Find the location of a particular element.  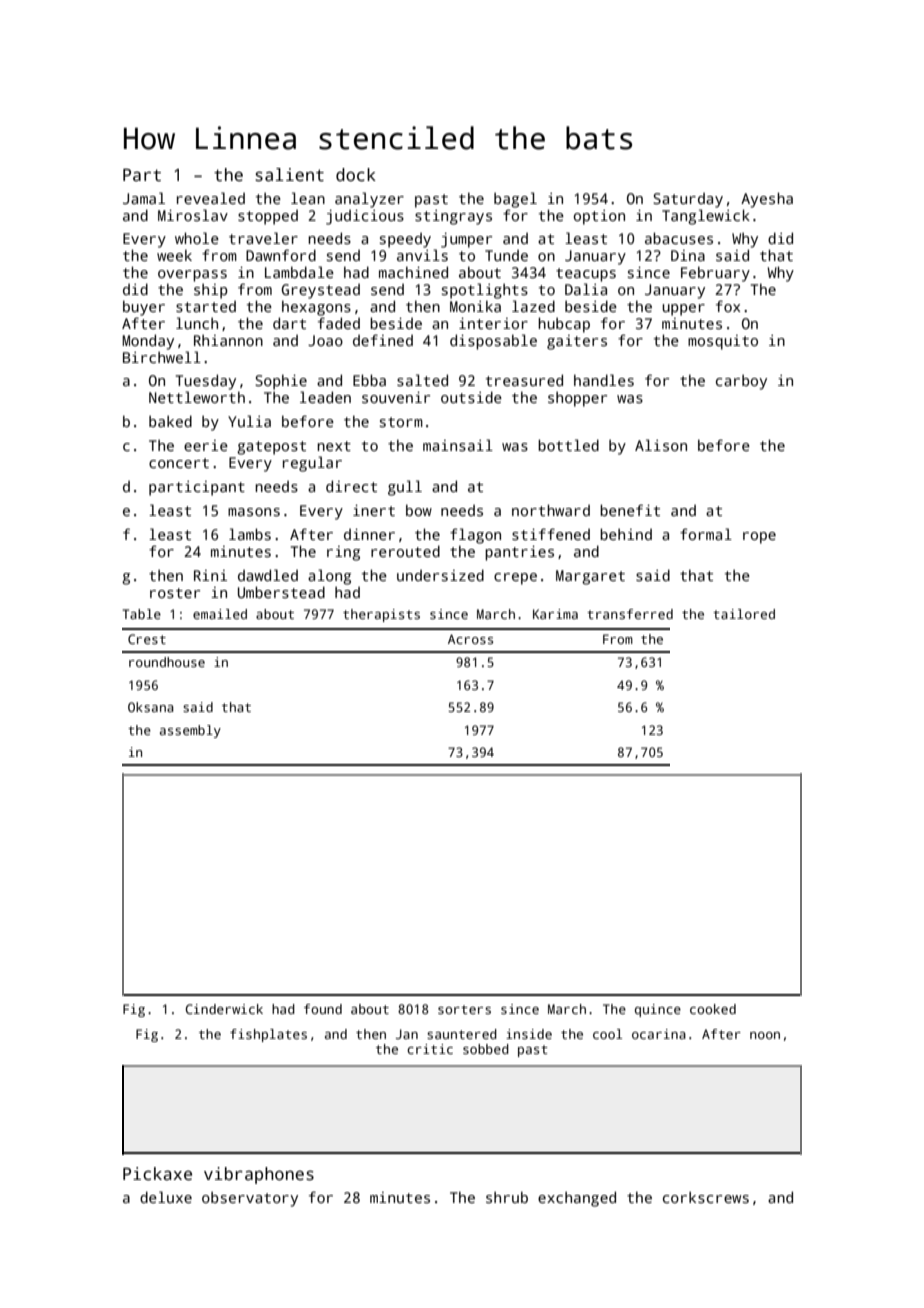

carboy is located at coordinates (741, 382).
